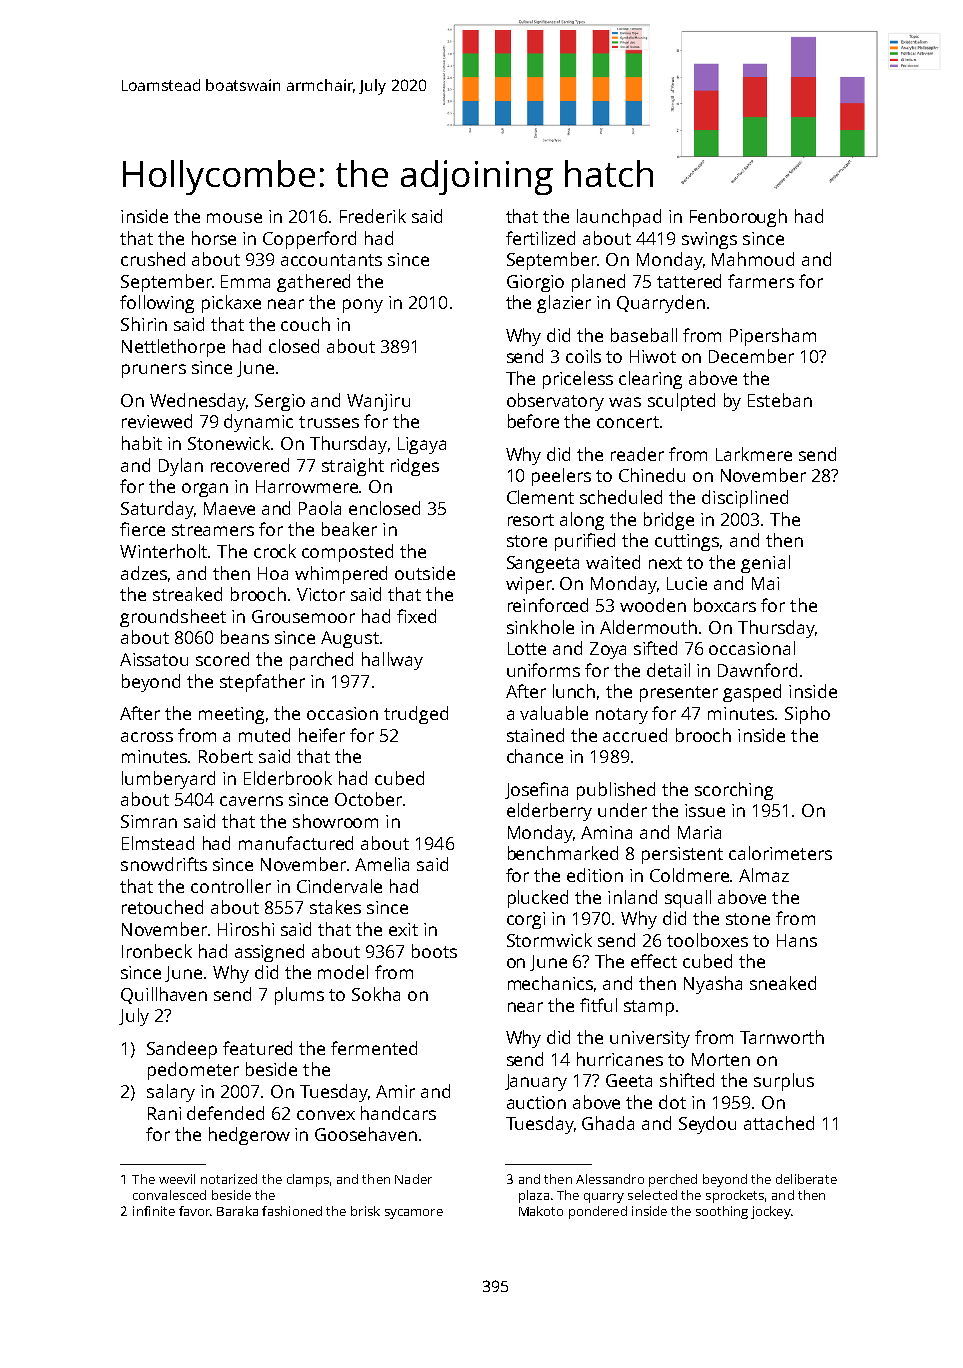 This screenshot has height=1368, width=963. I want to click on Pipersham, so click(773, 337).
